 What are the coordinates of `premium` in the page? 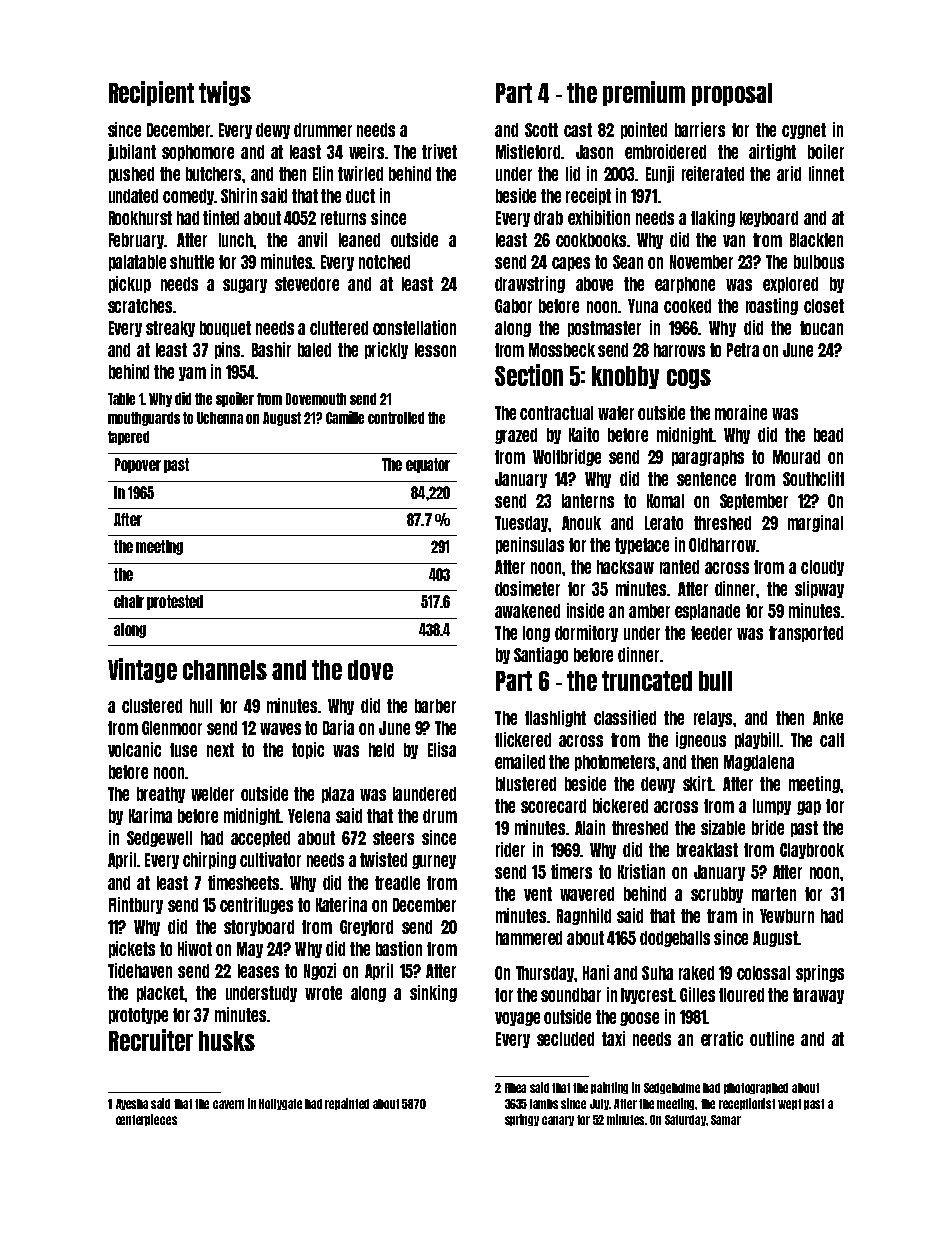 It's located at (644, 93).
